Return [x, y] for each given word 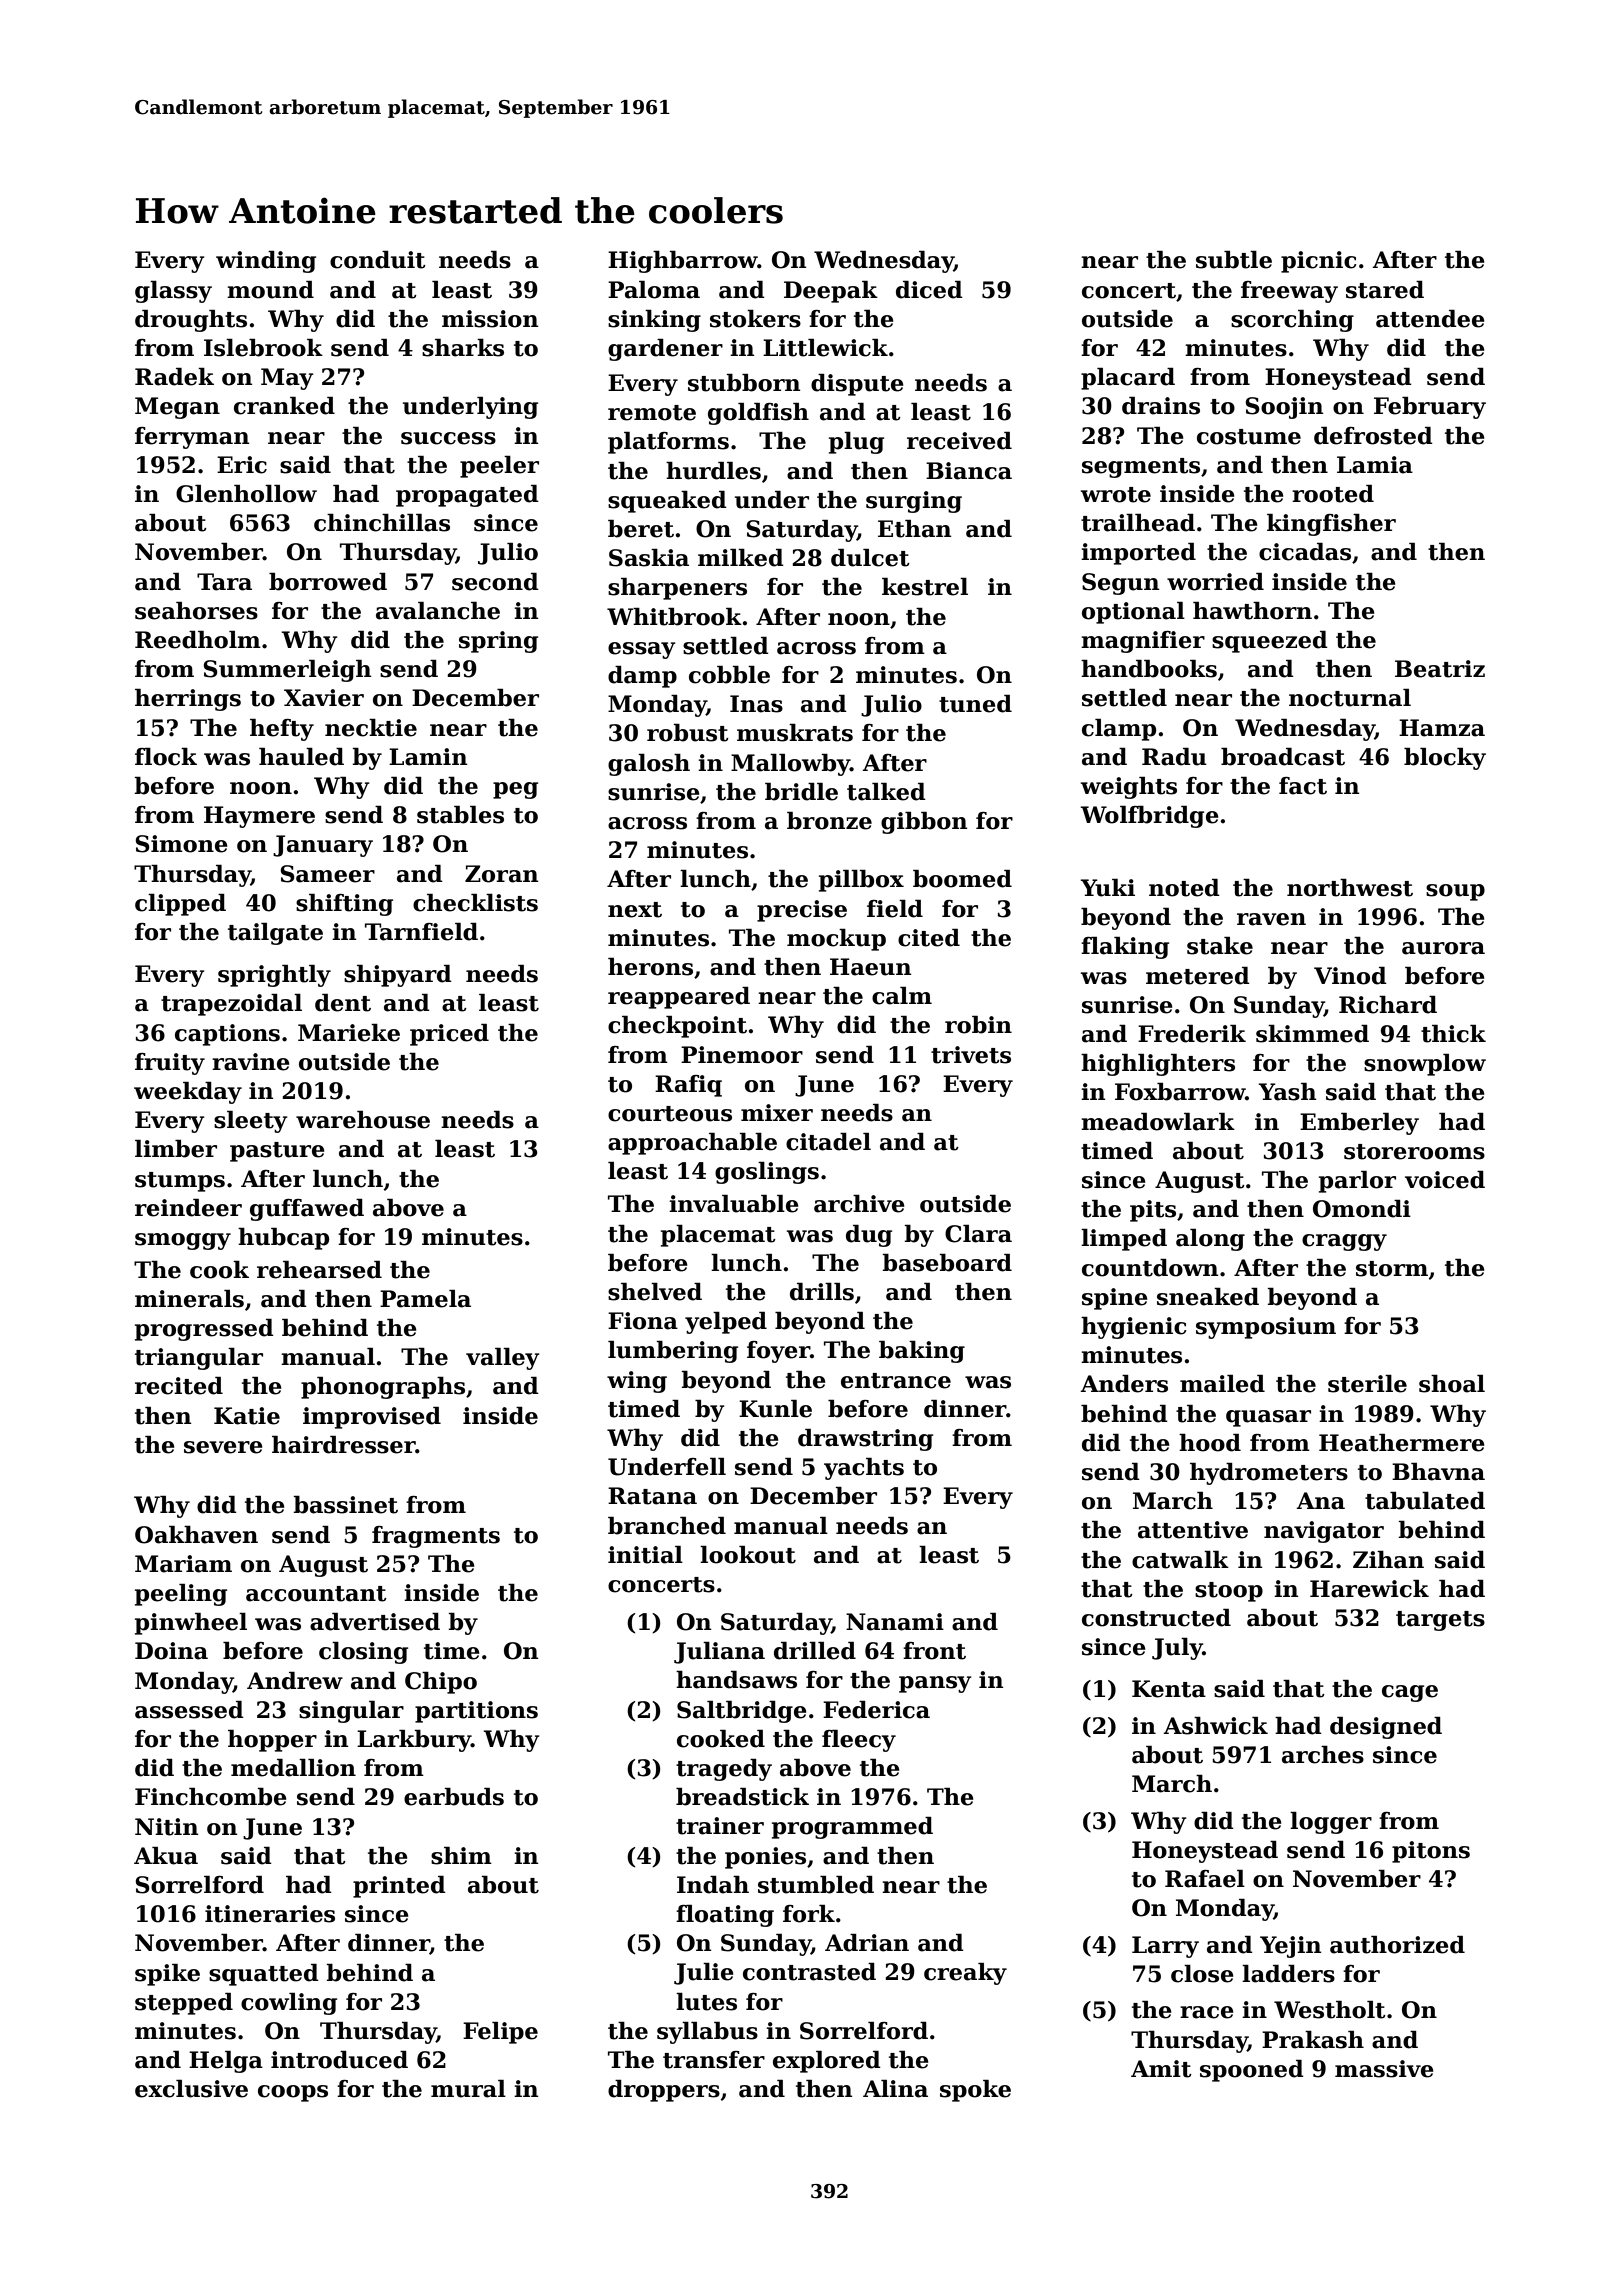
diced [929, 290]
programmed [852, 1828]
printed [399, 1887]
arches [1323, 1755]
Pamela [425, 1299]
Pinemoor [742, 1055]
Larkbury [414, 1741]
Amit [1161, 2069]
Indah [713, 1885]
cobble [729, 675]
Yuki [1107, 888]
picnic [1319, 262]
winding [266, 262]
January [323, 846]
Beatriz [1440, 669]
